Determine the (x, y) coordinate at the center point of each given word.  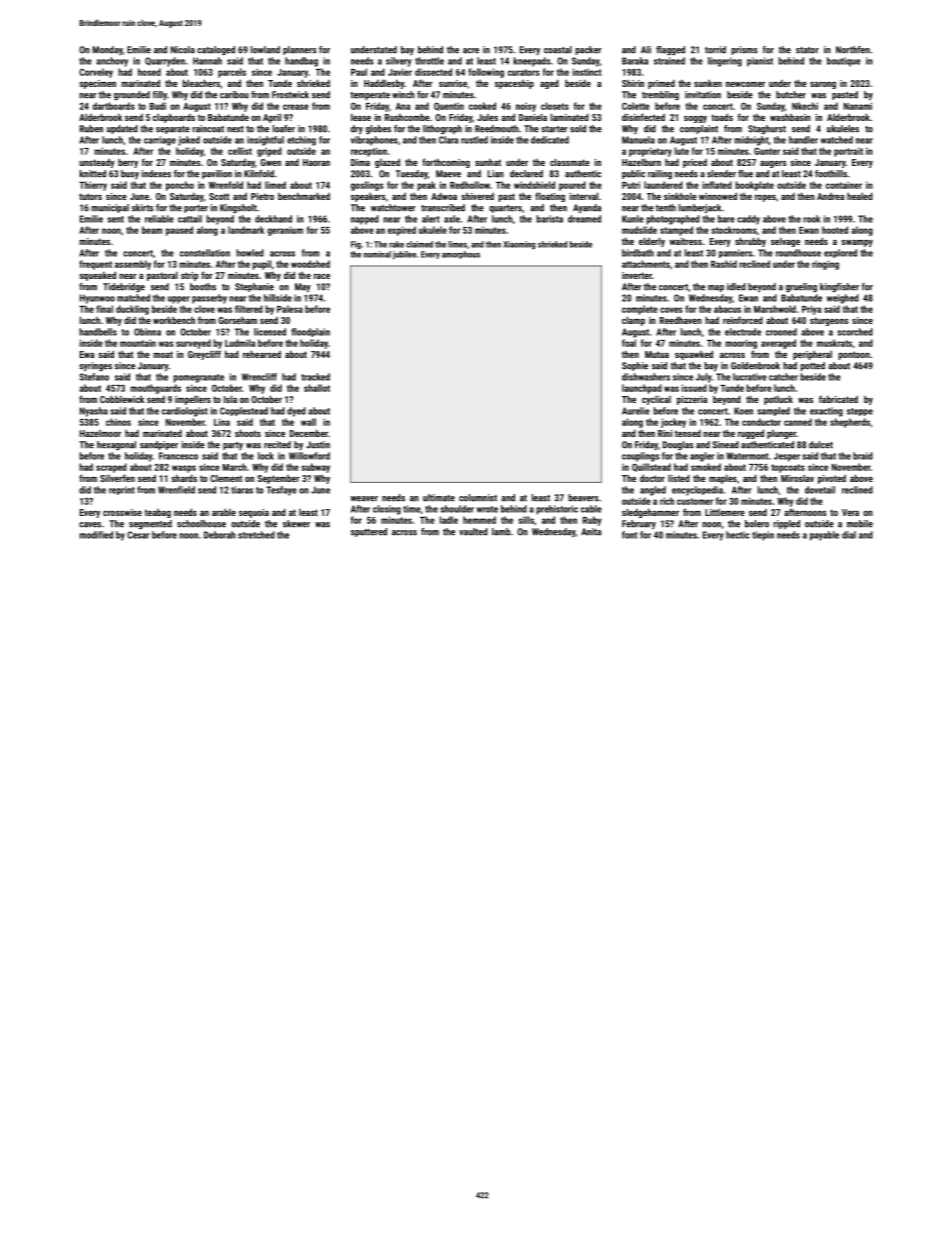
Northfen (853, 50)
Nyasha (94, 412)
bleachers (201, 83)
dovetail (820, 490)
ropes (765, 198)
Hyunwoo (97, 299)
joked (189, 141)
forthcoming (446, 163)
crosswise (122, 512)
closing (387, 510)
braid (863, 456)
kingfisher (839, 287)
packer (588, 50)
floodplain (310, 332)
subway (315, 468)
